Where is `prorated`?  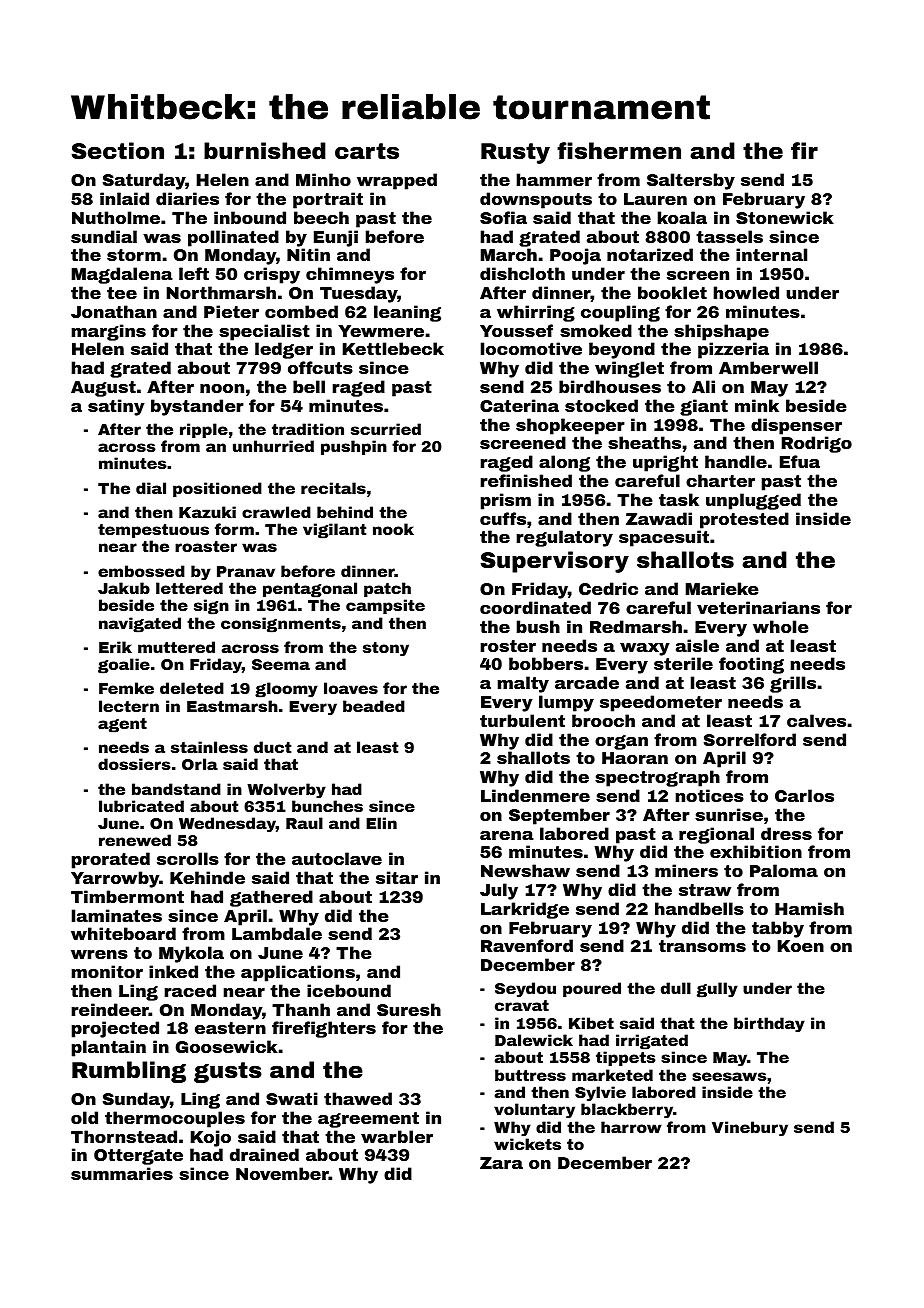
prorated is located at coordinates (111, 860).
